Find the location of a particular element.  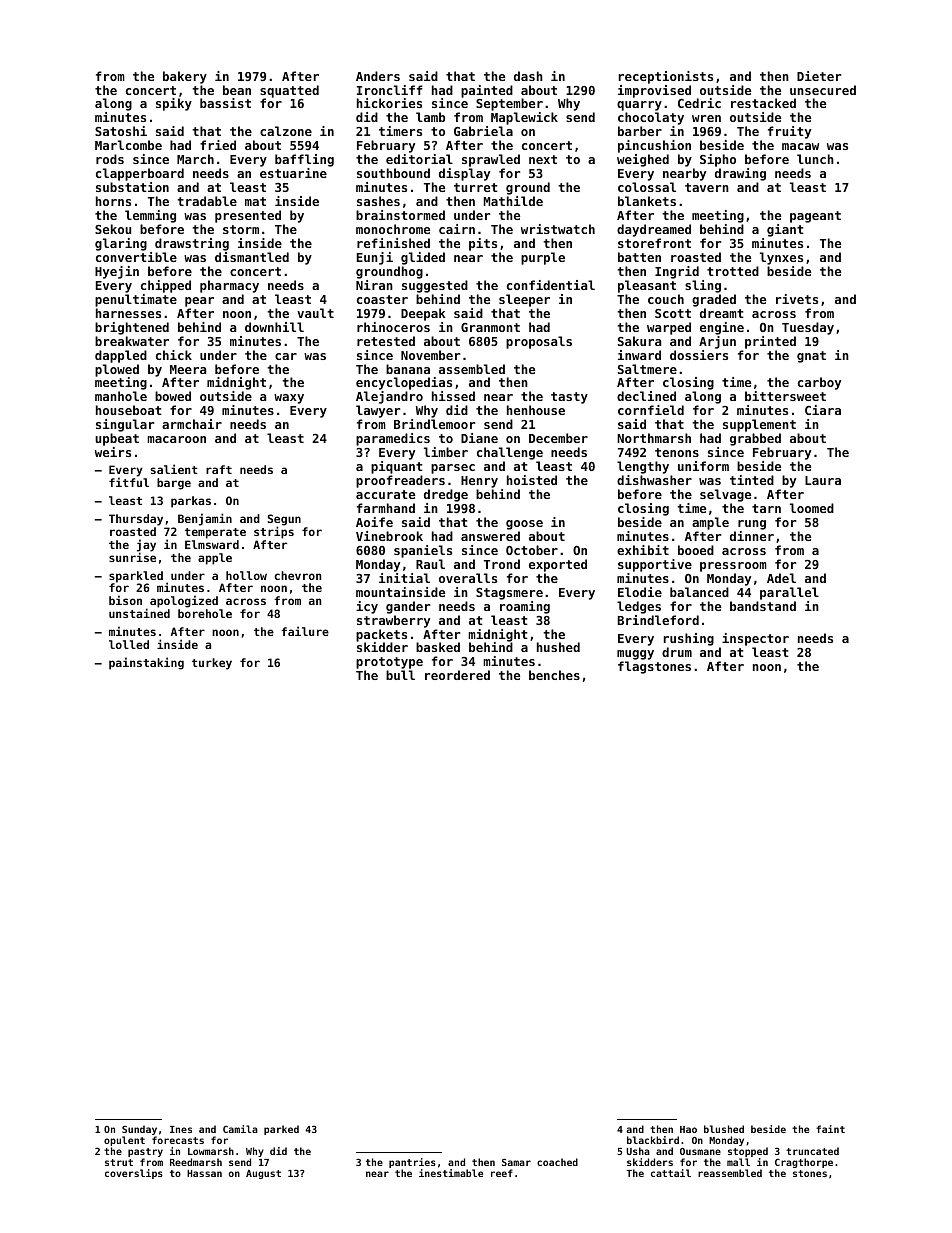

September is located at coordinates (509, 104).
